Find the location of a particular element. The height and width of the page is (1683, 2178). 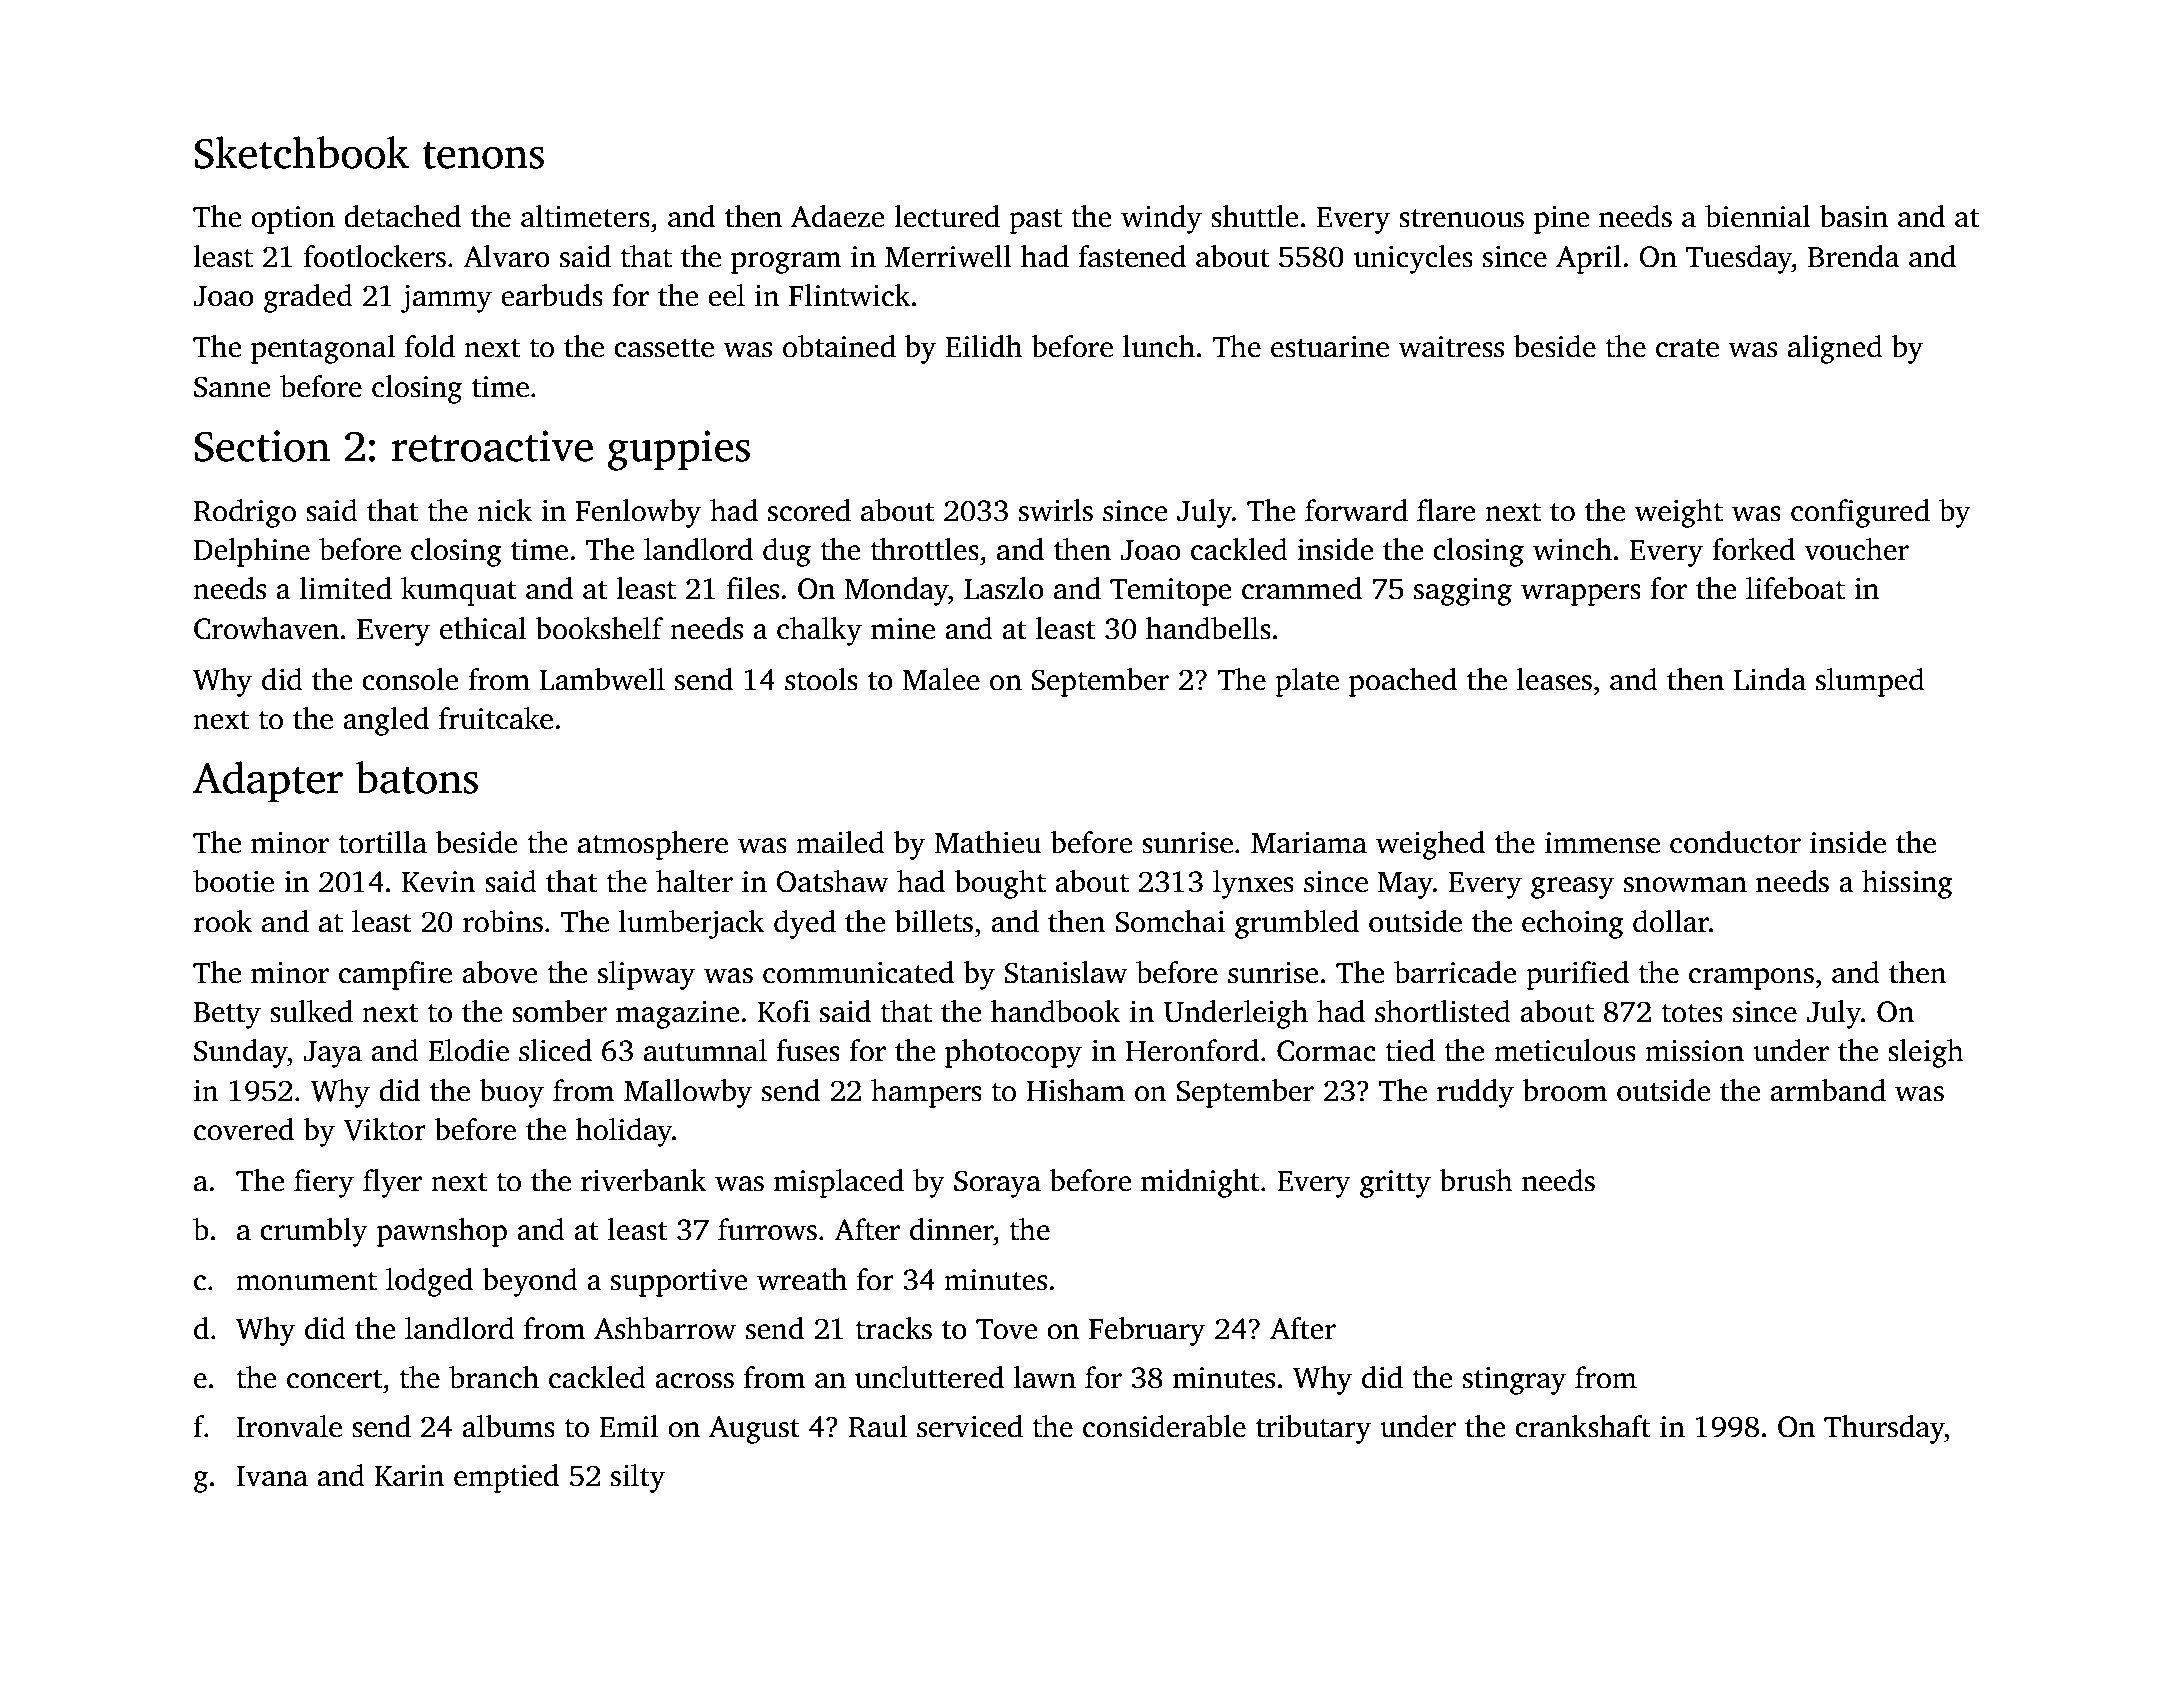

estuarine is located at coordinates (1330, 347).
